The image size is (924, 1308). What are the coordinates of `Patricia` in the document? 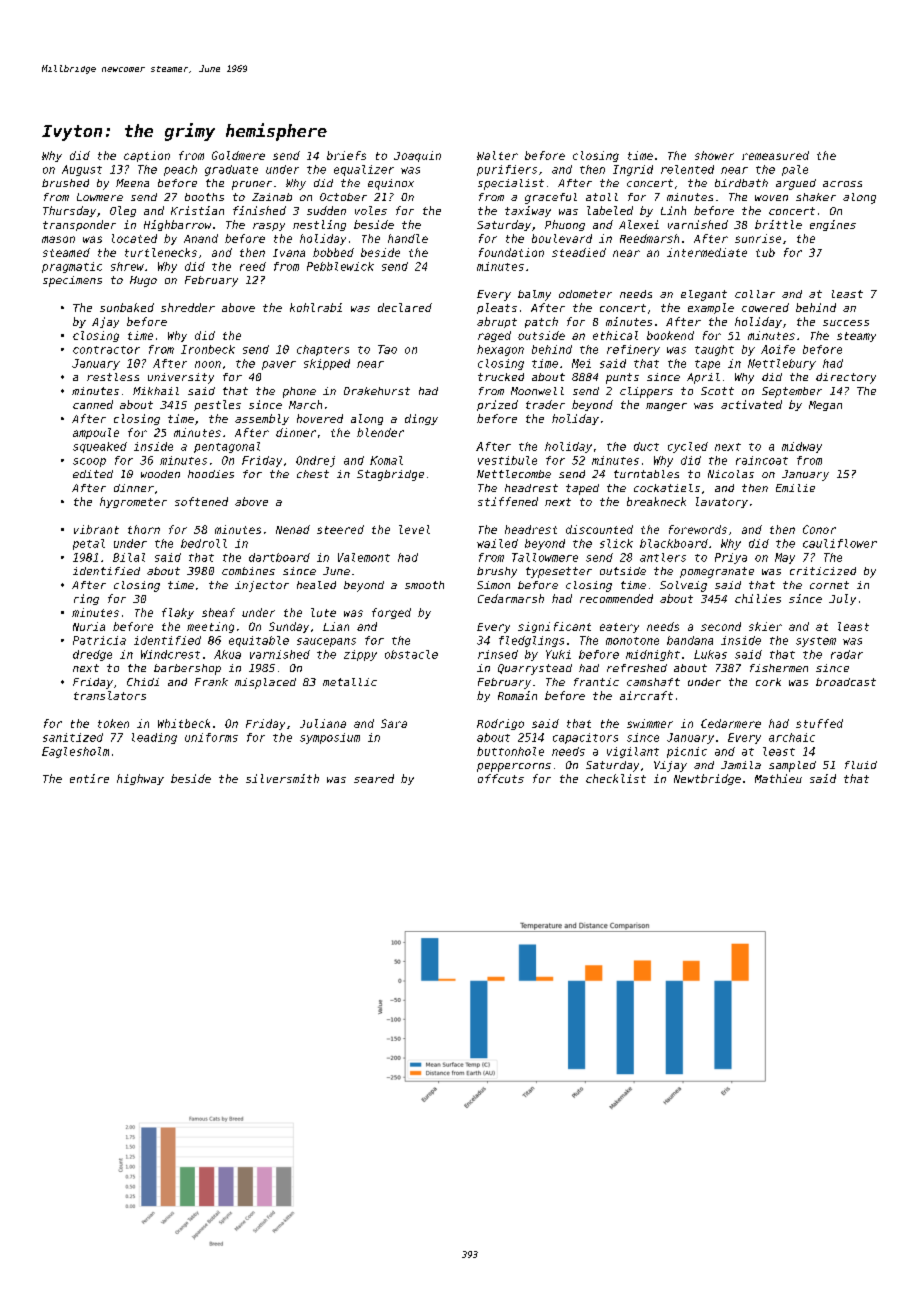 It's located at (99, 640).
